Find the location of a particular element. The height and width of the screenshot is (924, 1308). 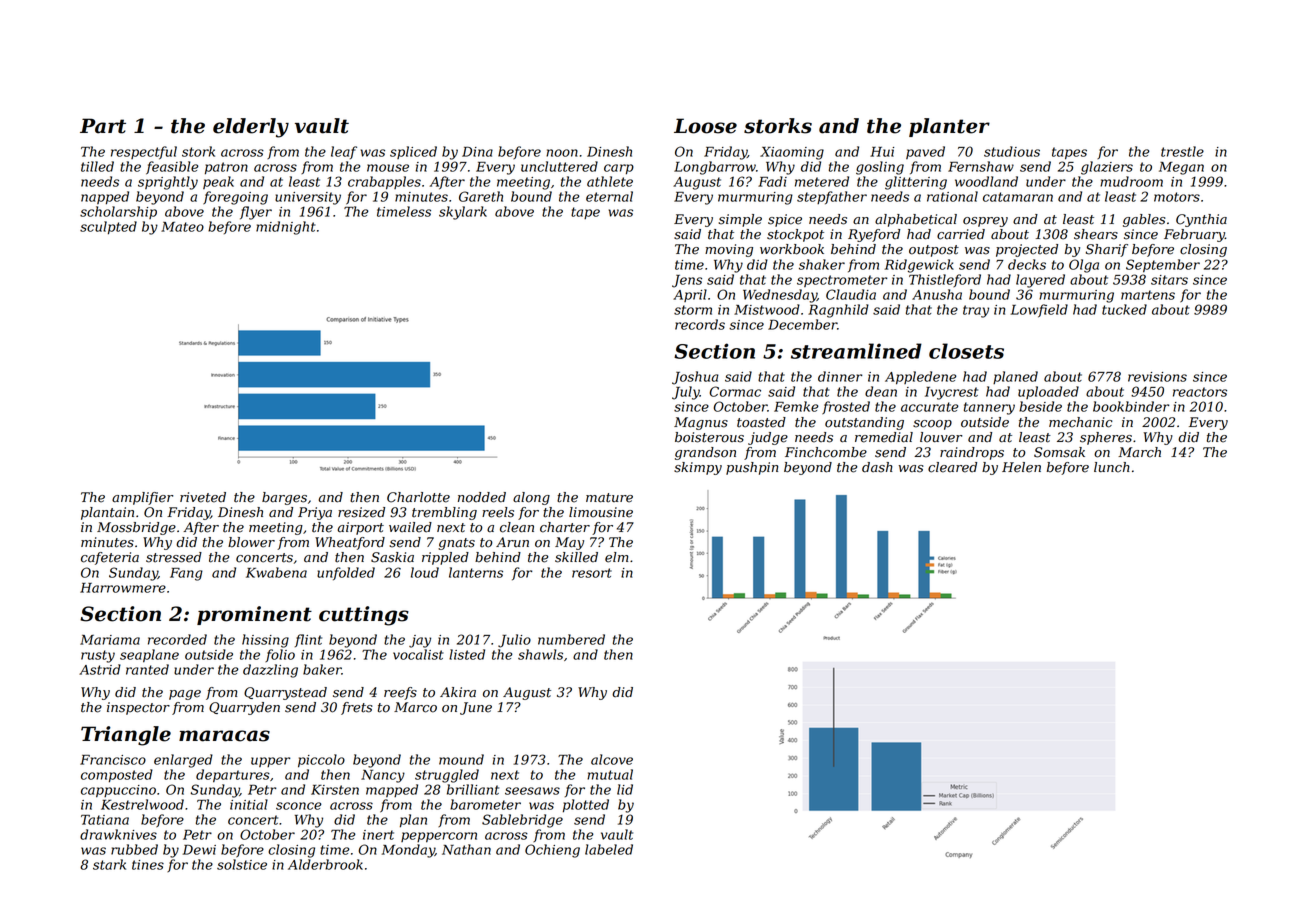

raindrops is located at coordinates (972, 453).
